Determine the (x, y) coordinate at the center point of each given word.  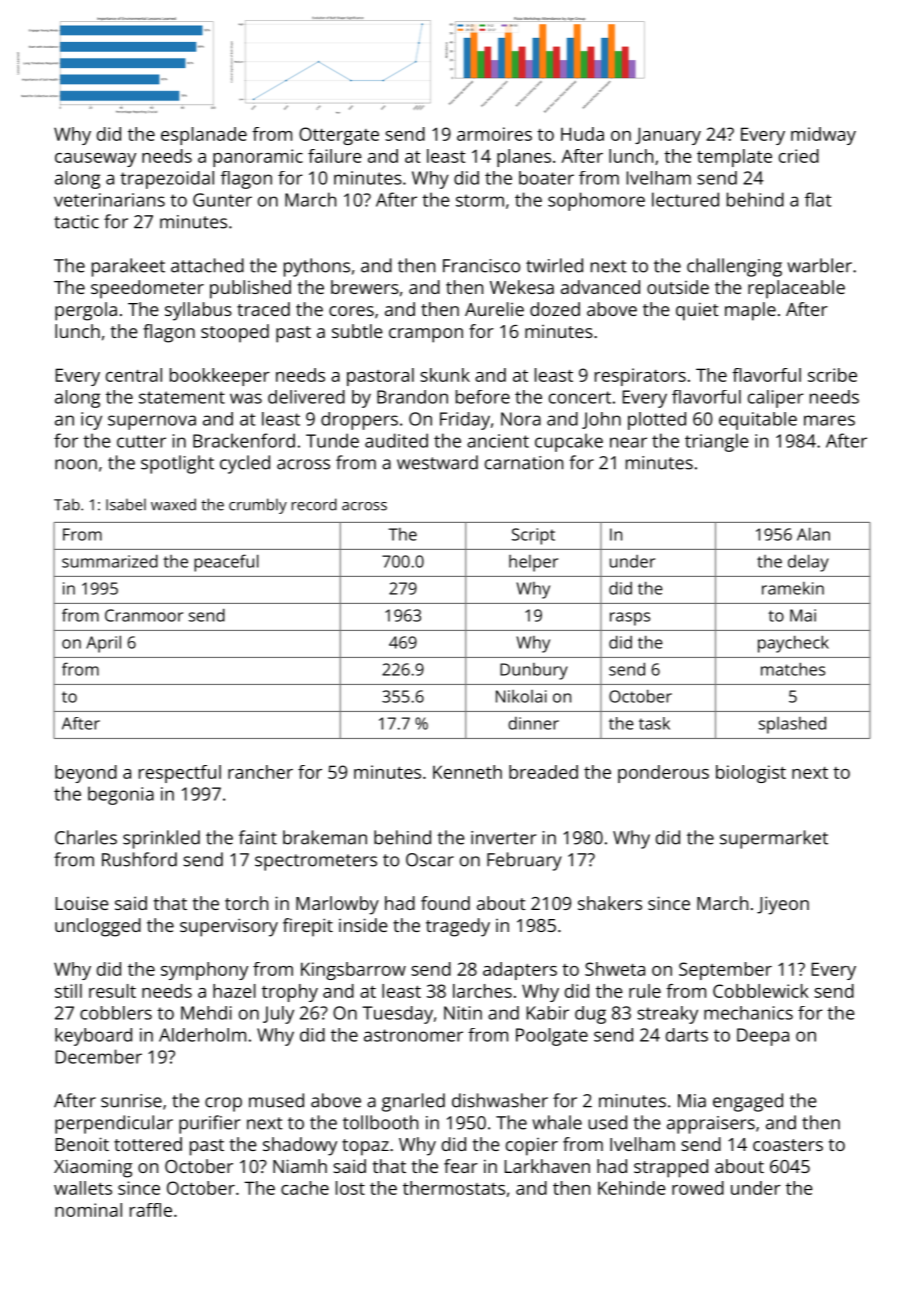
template (734, 158)
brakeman (325, 837)
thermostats (454, 1188)
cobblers (116, 1013)
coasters (788, 1145)
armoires (494, 134)
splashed (792, 725)
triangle (717, 442)
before (483, 397)
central (134, 375)
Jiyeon (783, 905)
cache (305, 1188)
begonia (121, 795)
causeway (95, 160)
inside (363, 925)
